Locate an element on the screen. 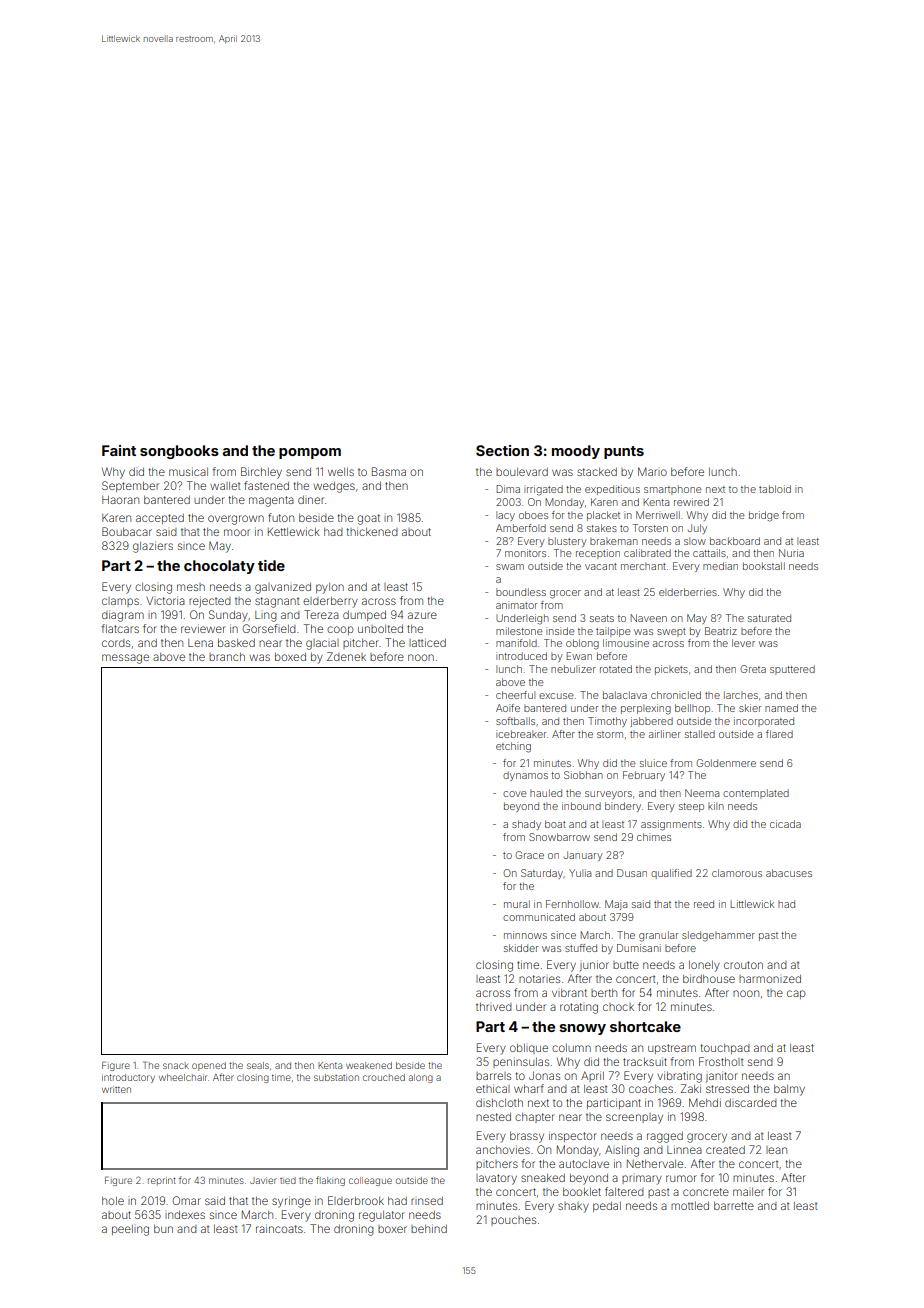  songbooks is located at coordinates (179, 452).
